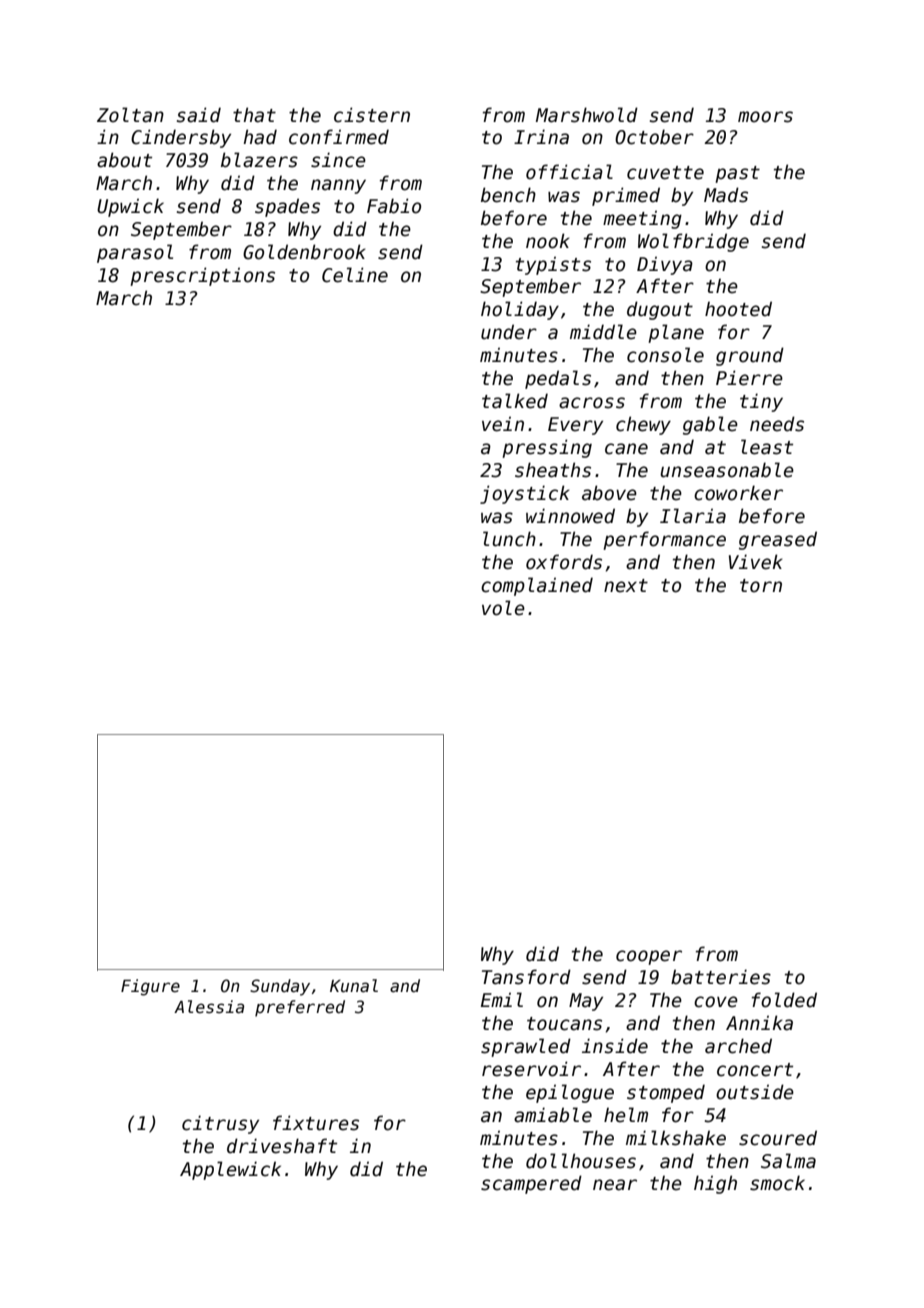 This screenshot has height=1308, width=924. Describe the element at coordinates (587, 115) in the screenshot. I see `Marshwold` at that location.
